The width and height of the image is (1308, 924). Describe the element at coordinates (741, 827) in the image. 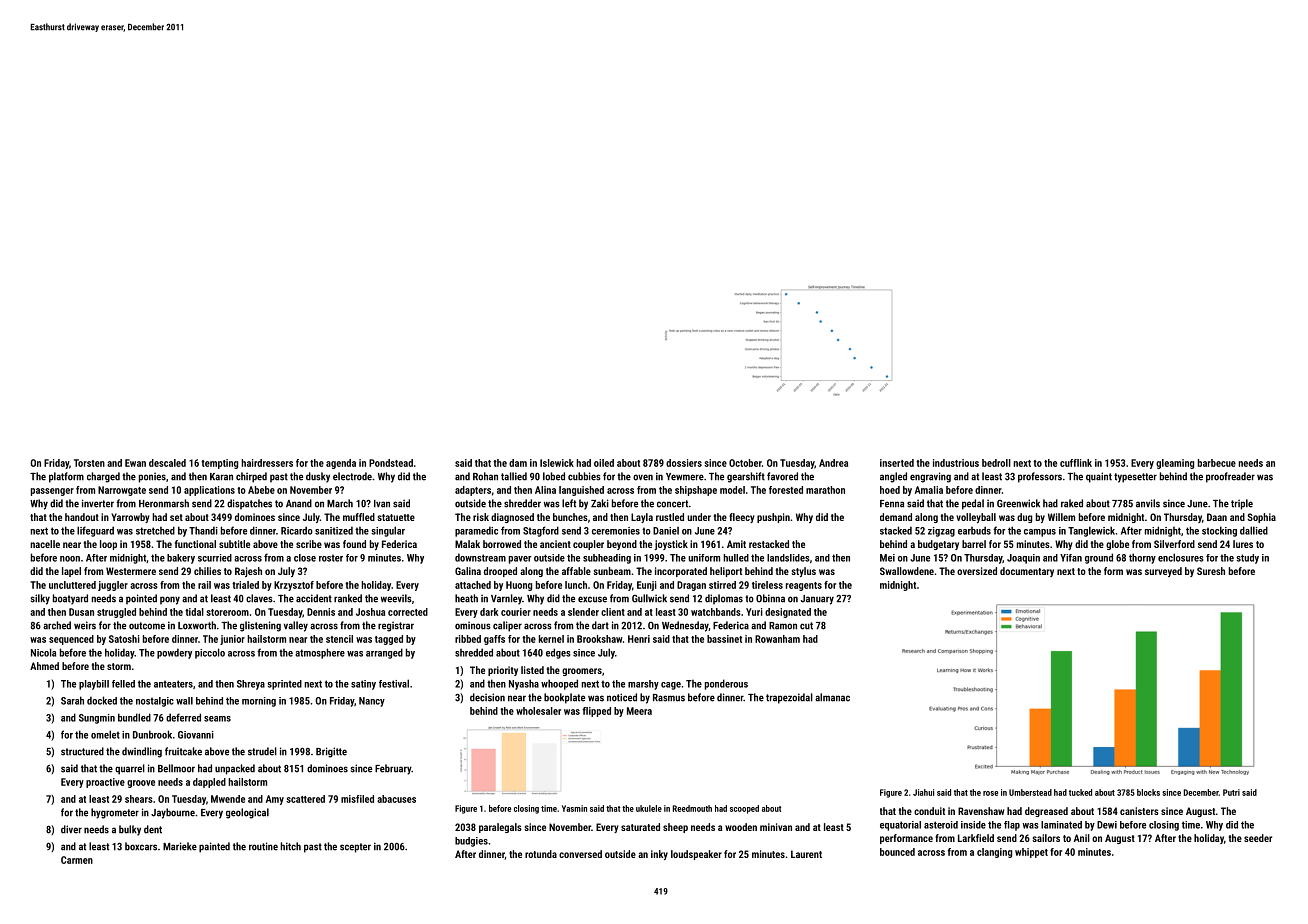

I see `wooden` at that location.
